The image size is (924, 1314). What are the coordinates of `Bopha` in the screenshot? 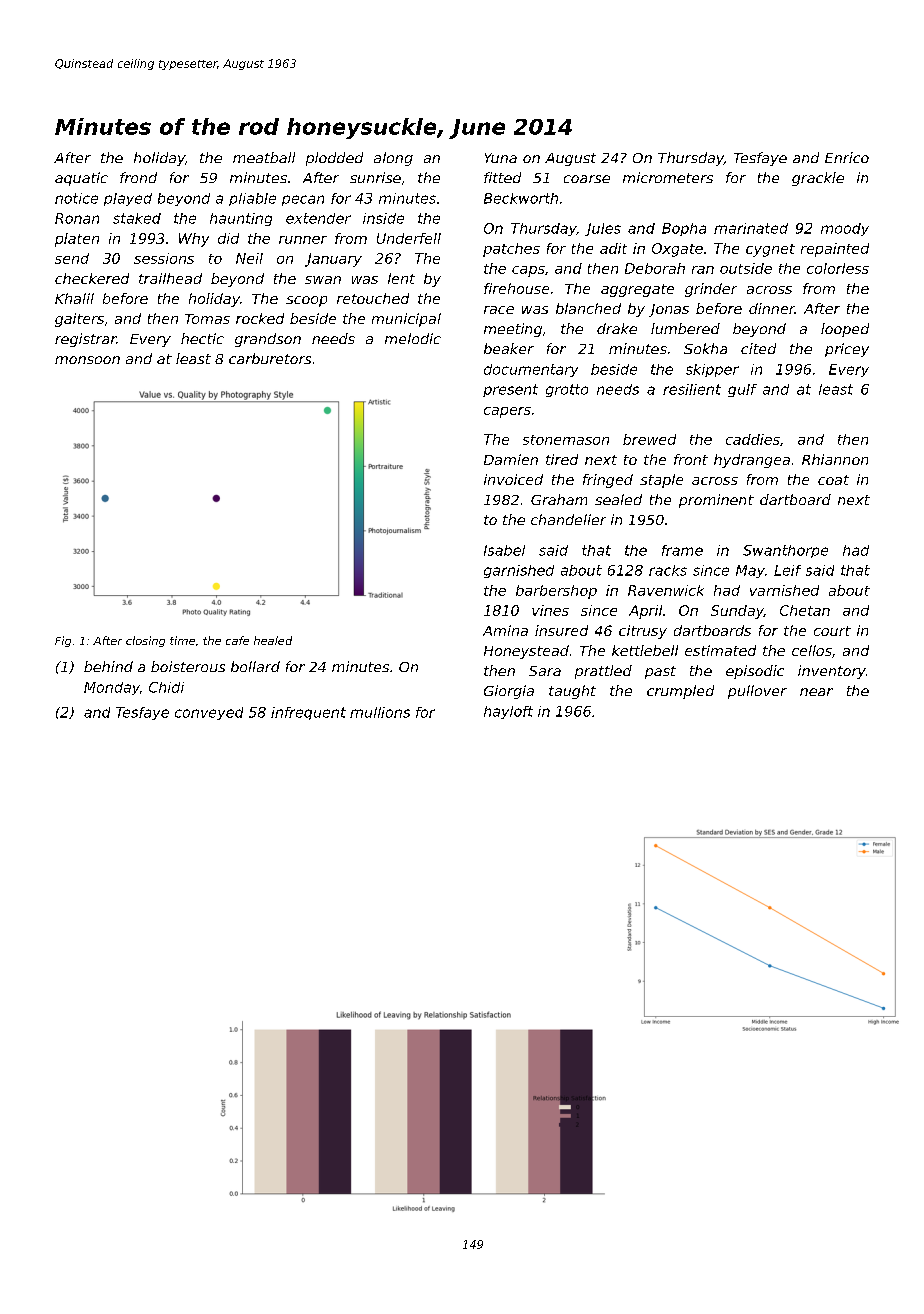 It's located at (684, 229).
